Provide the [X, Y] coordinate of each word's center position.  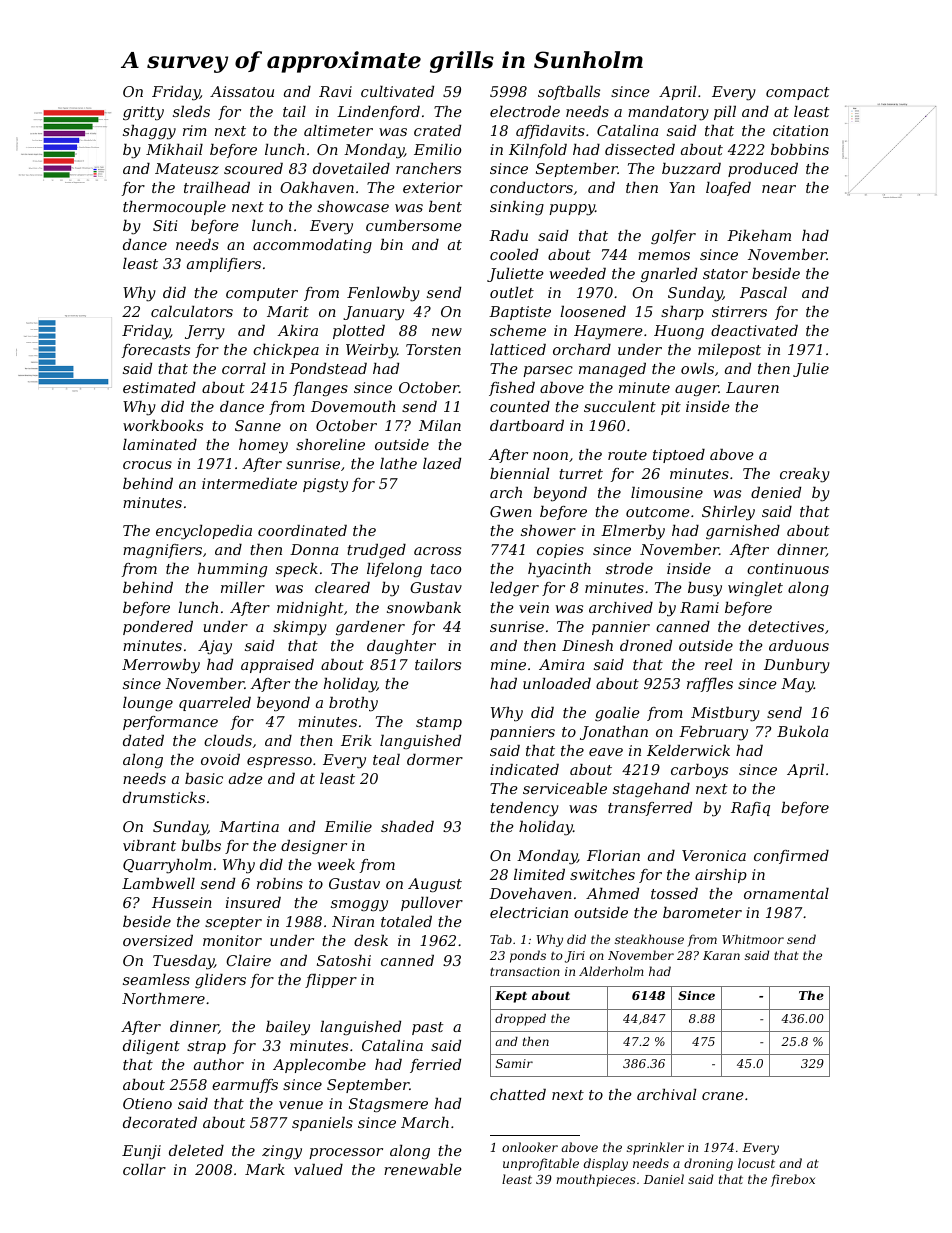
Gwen [511, 511]
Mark [265, 1169]
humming [232, 570]
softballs [569, 93]
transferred [650, 809]
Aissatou [242, 91]
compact [798, 93]
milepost [729, 351]
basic [204, 778]
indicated [524, 769]
